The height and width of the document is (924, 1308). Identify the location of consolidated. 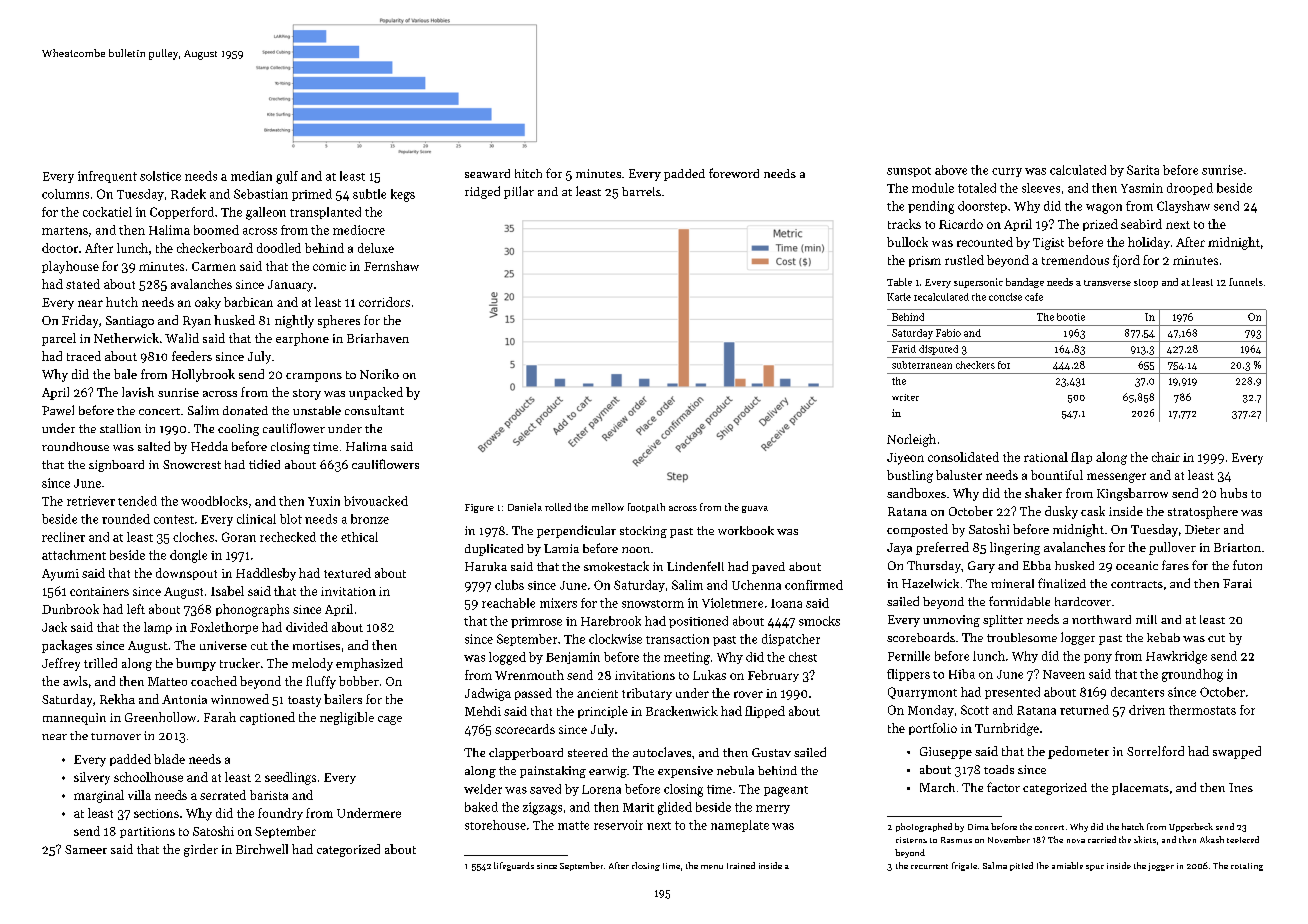
(963, 457).
